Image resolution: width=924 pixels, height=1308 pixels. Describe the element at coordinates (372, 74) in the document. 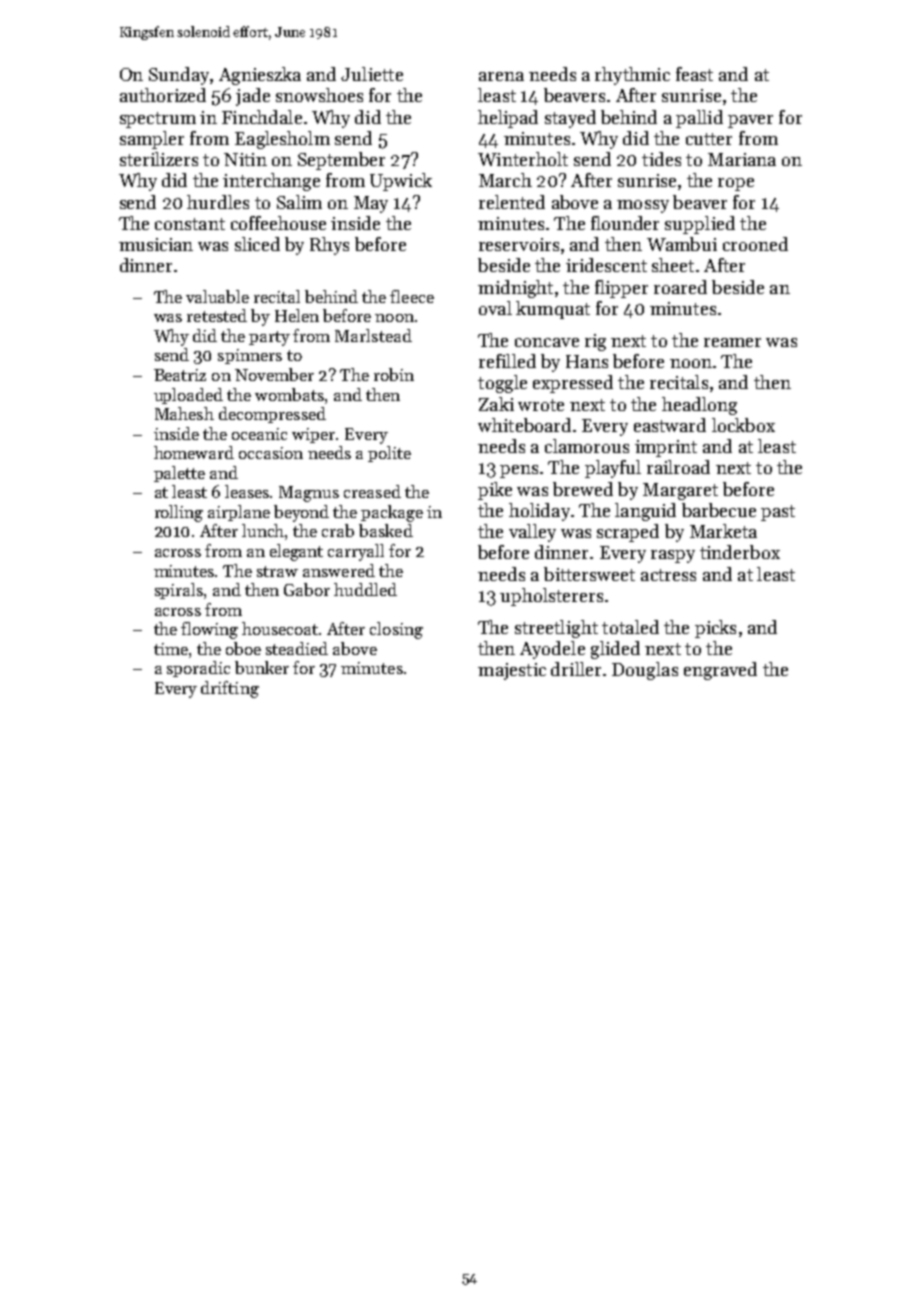

I see `Juliette` at that location.
